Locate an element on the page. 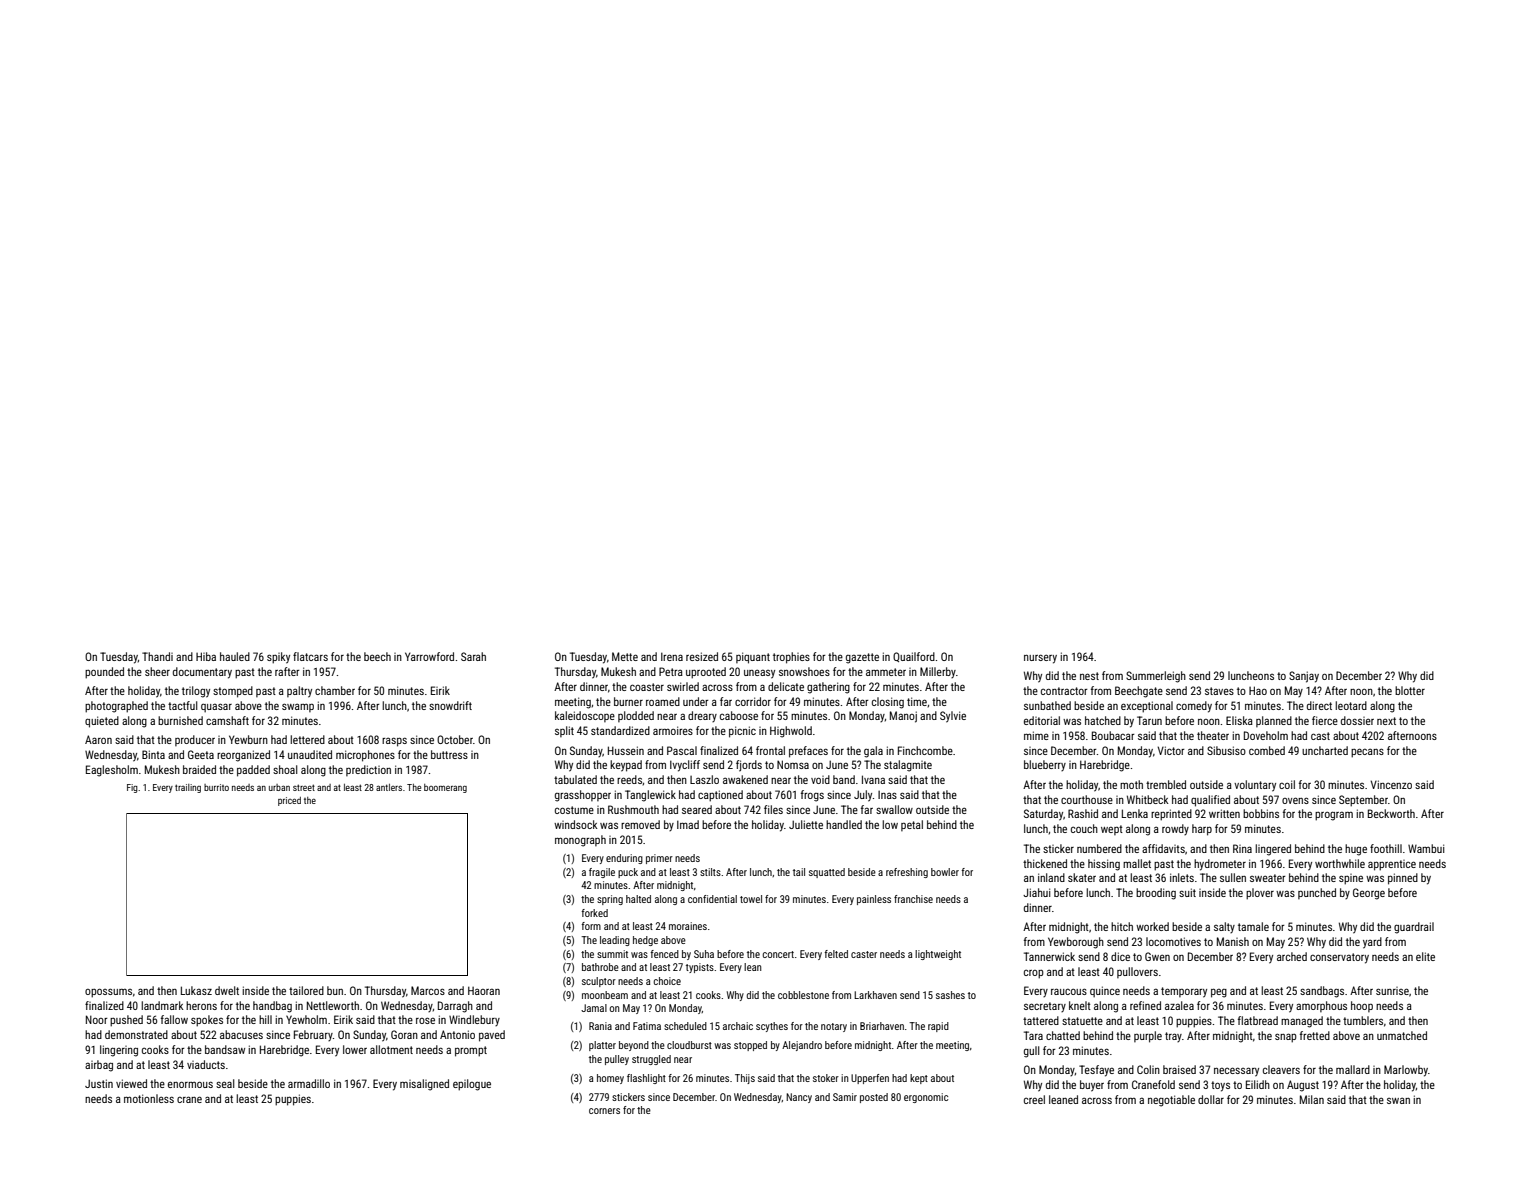 Image resolution: width=1532 pixels, height=1184 pixels. Hussein is located at coordinates (626, 750).
